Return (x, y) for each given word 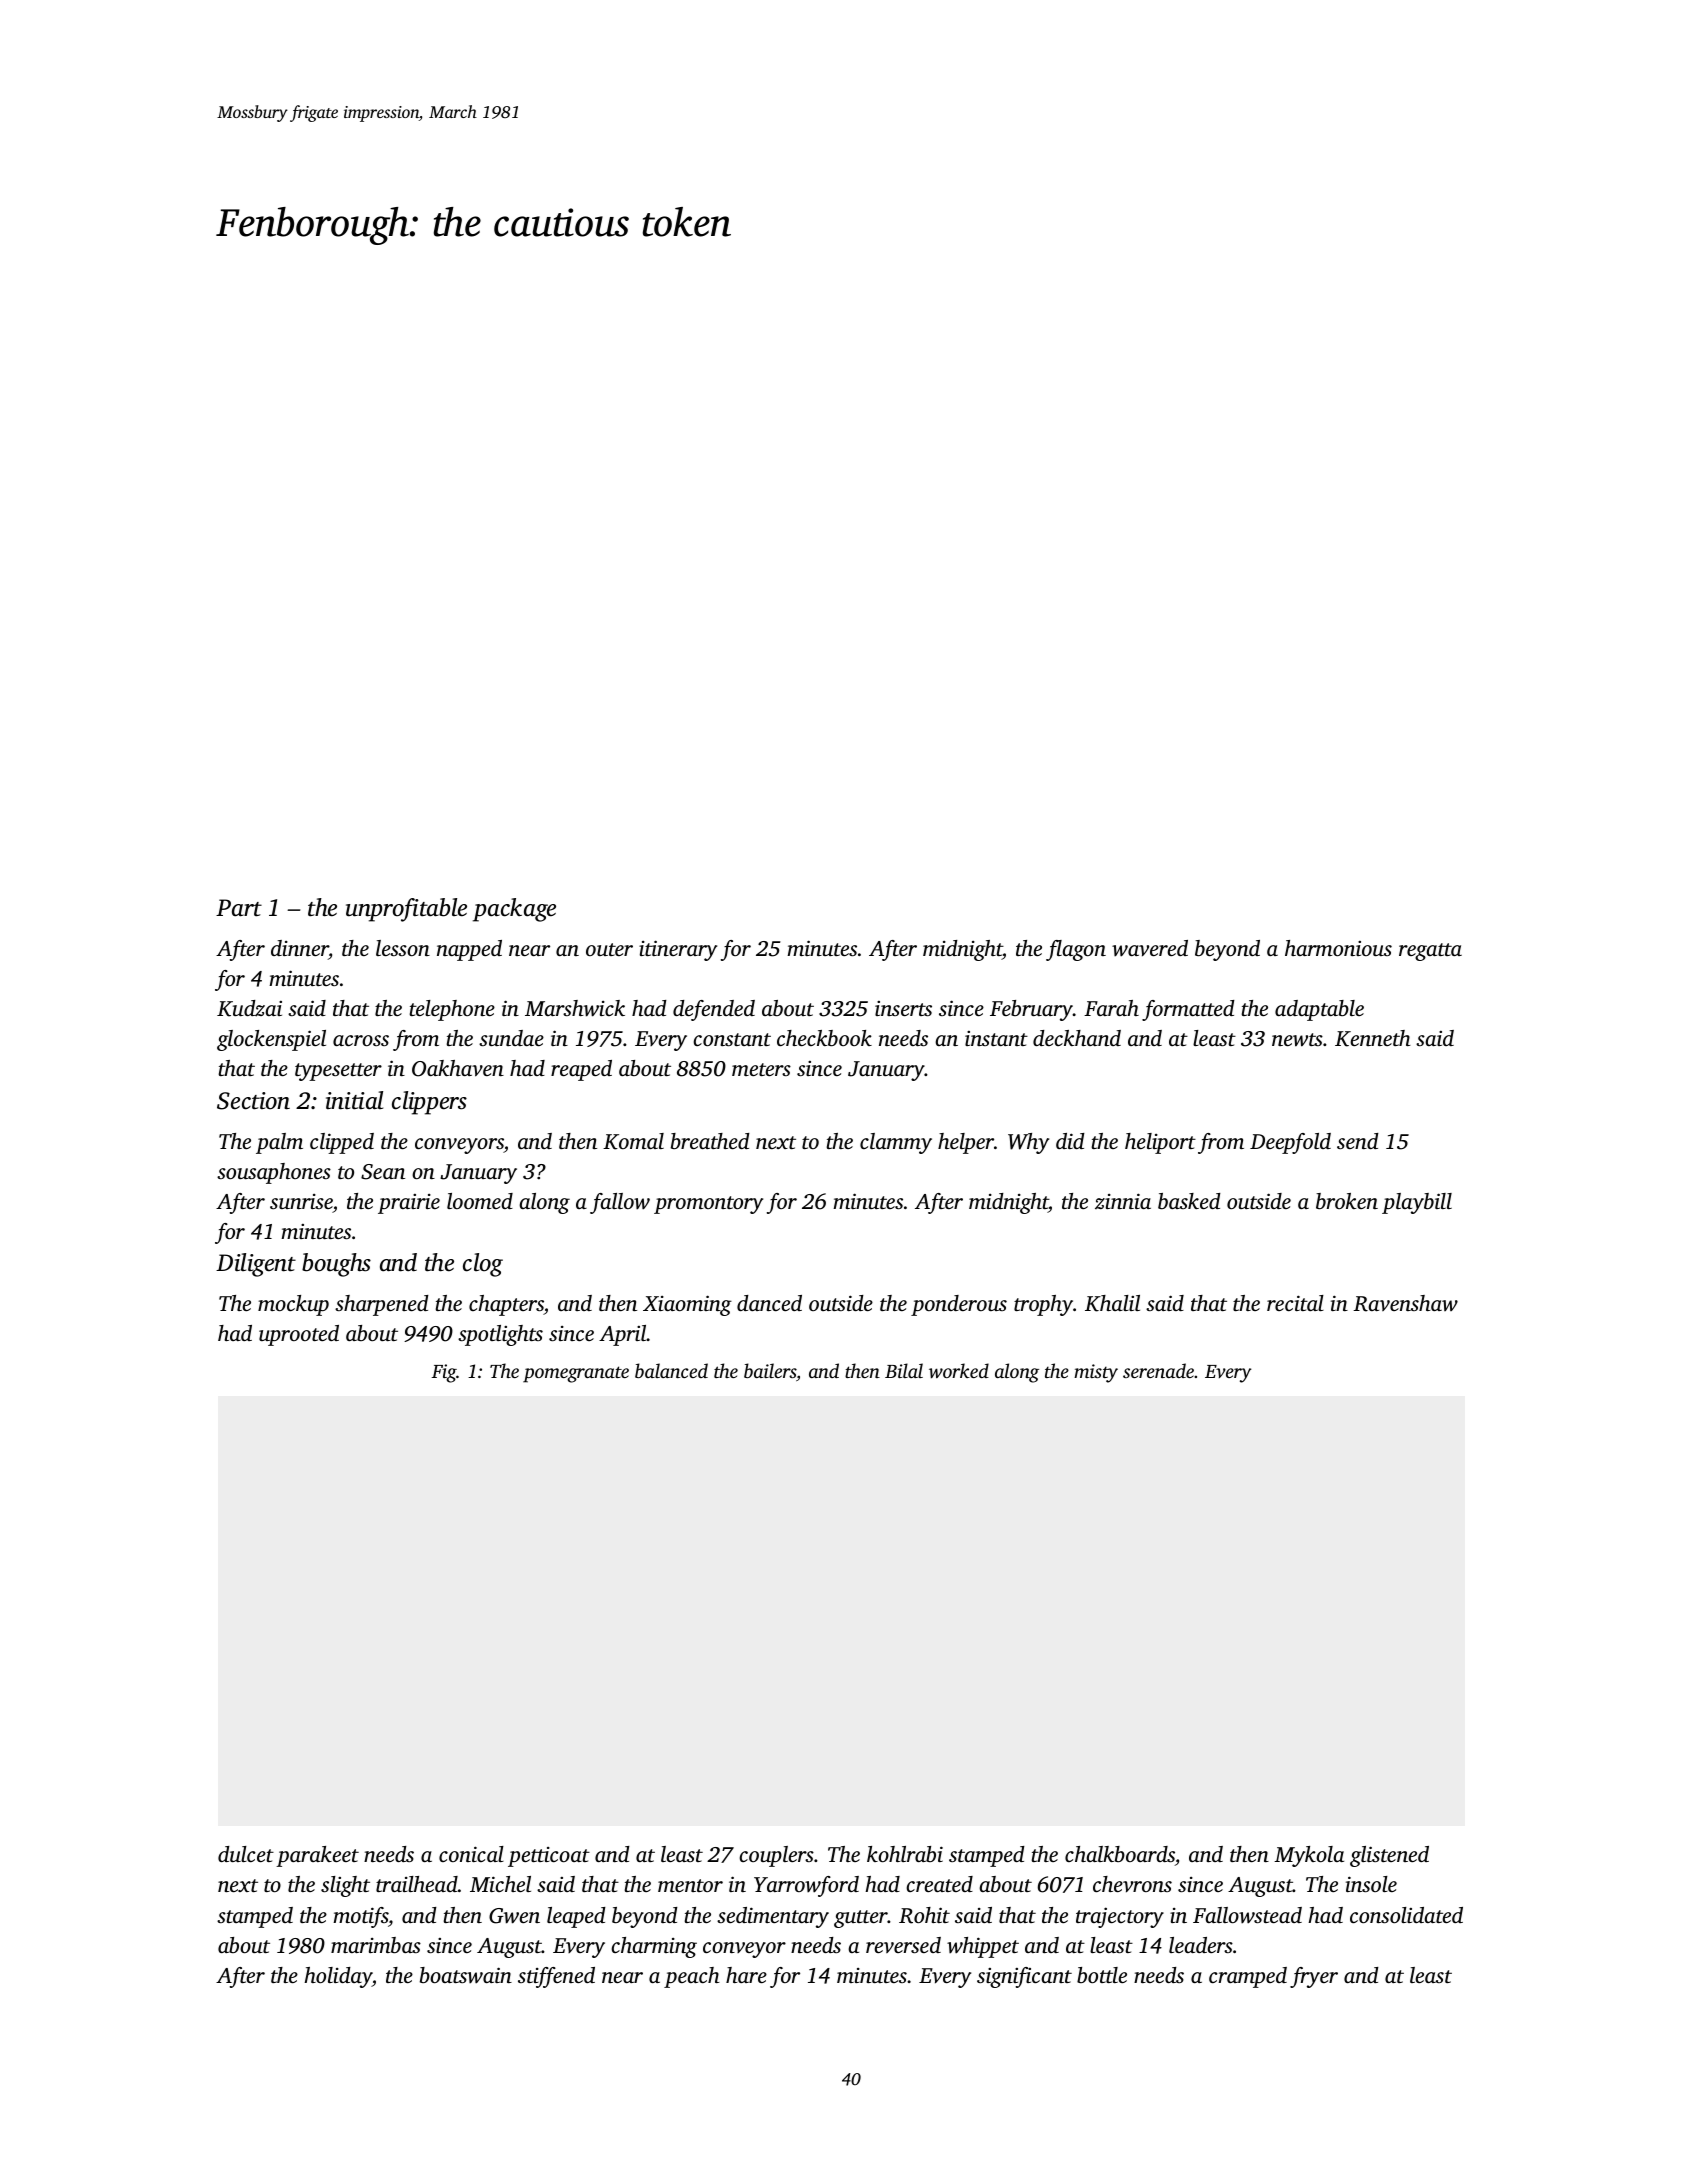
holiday (338, 1977)
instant (996, 1038)
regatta (1430, 952)
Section (253, 1101)
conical (471, 1854)
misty (1096, 1373)
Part (239, 908)
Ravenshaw (1405, 1303)
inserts (903, 1008)
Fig (444, 1373)
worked (959, 1371)
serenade (1158, 1370)
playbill (1417, 1203)
